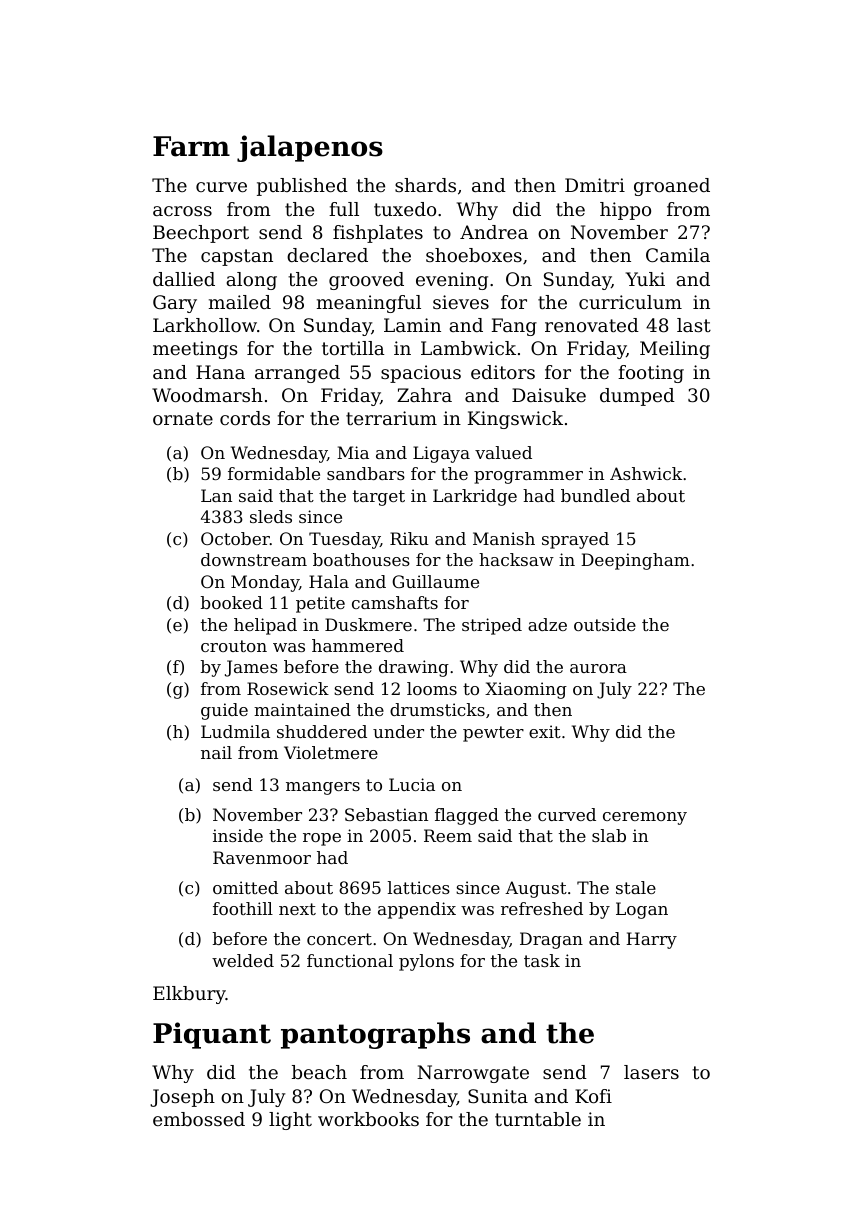 The width and height of the document is (863, 1224). I want to click on Deepingham, so click(635, 561).
